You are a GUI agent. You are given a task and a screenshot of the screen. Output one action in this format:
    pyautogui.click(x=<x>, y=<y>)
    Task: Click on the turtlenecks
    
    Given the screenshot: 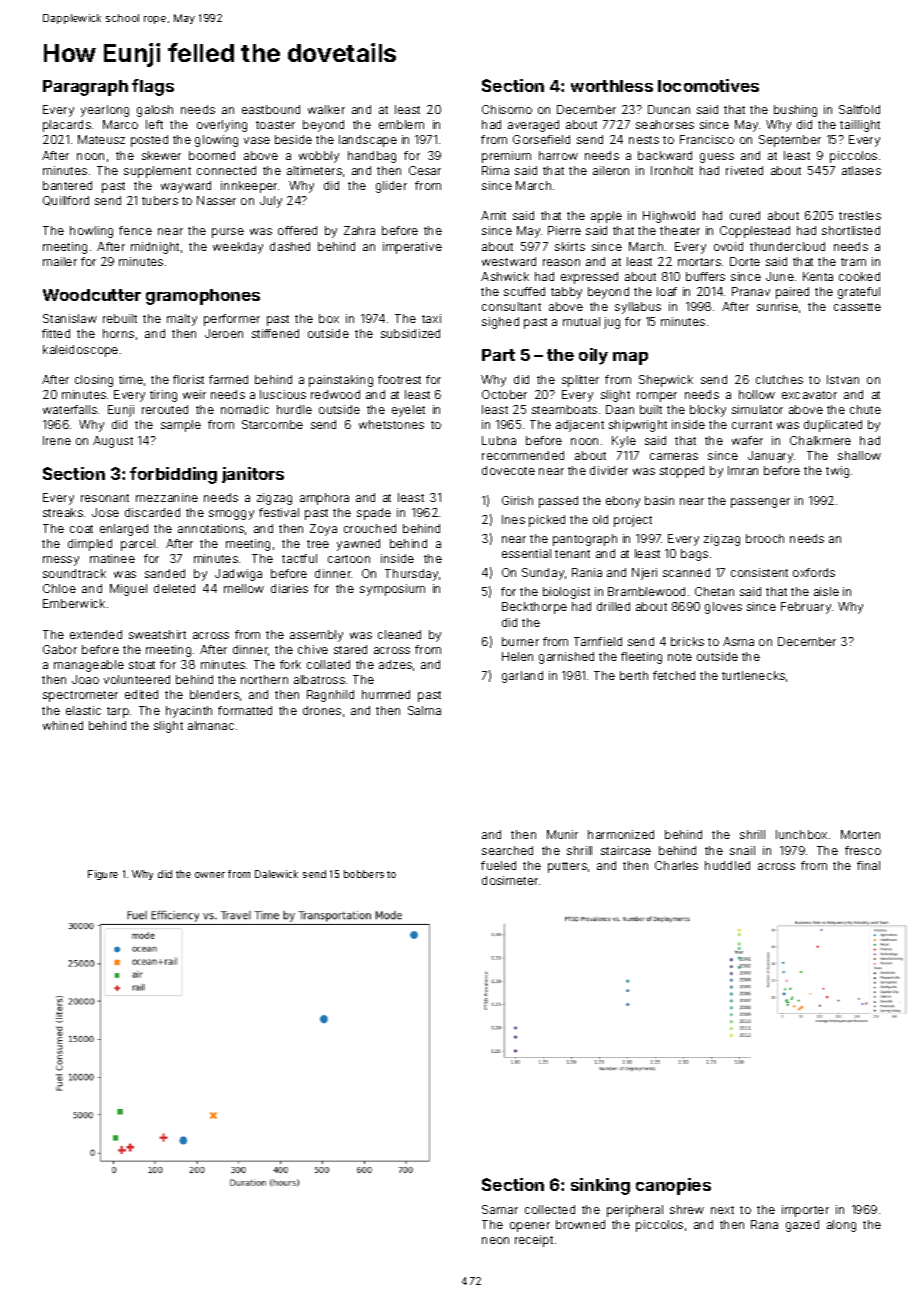 What is the action you would take?
    pyautogui.click(x=753, y=675)
